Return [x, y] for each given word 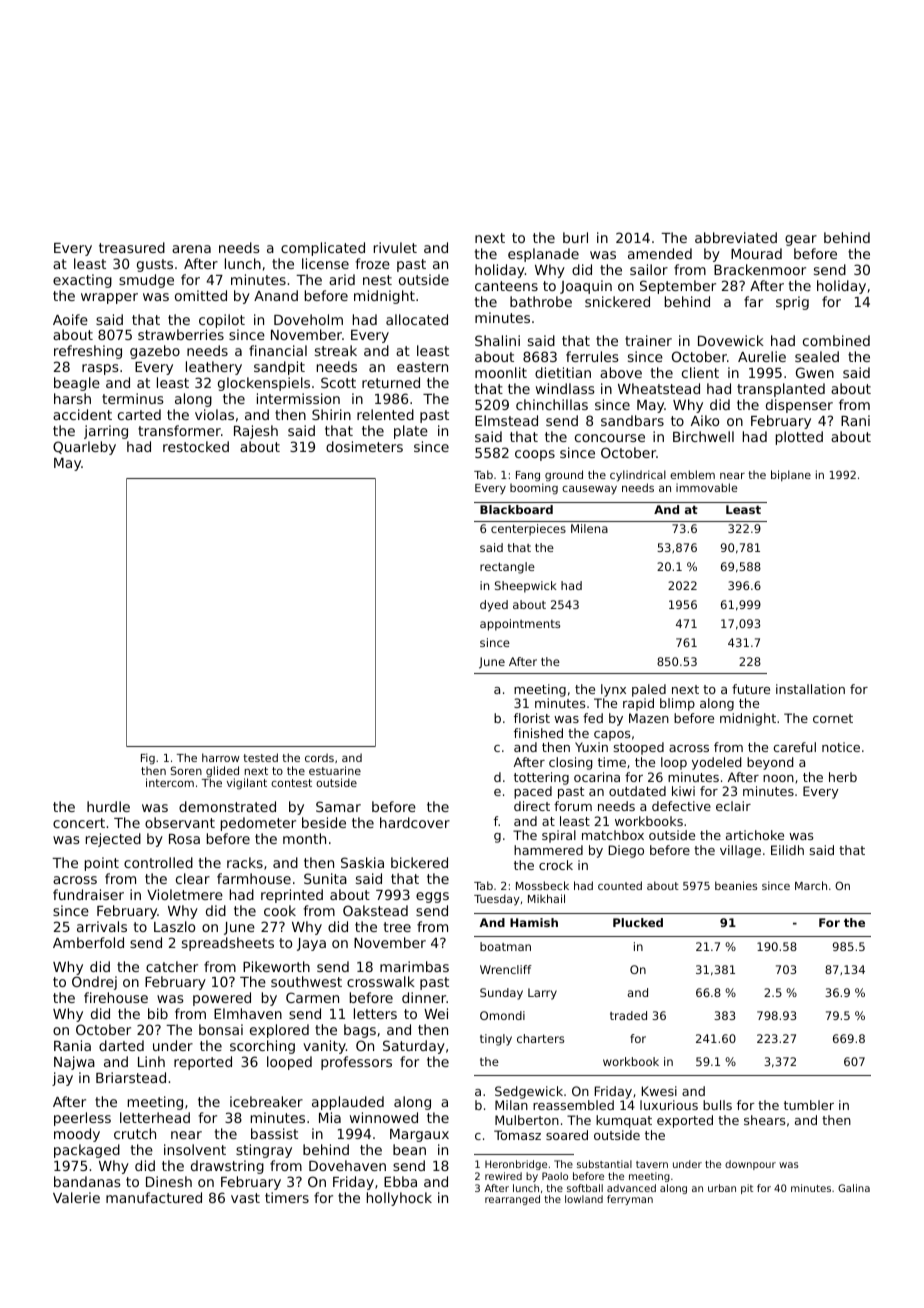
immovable [706, 487]
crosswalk [381, 981]
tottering [541, 778]
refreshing [88, 352]
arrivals [102, 926]
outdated [637, 791]
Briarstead [131, 1077]
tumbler [809, 1105]
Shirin [331, 414]
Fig [148, 759]
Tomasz [517, 1135]
